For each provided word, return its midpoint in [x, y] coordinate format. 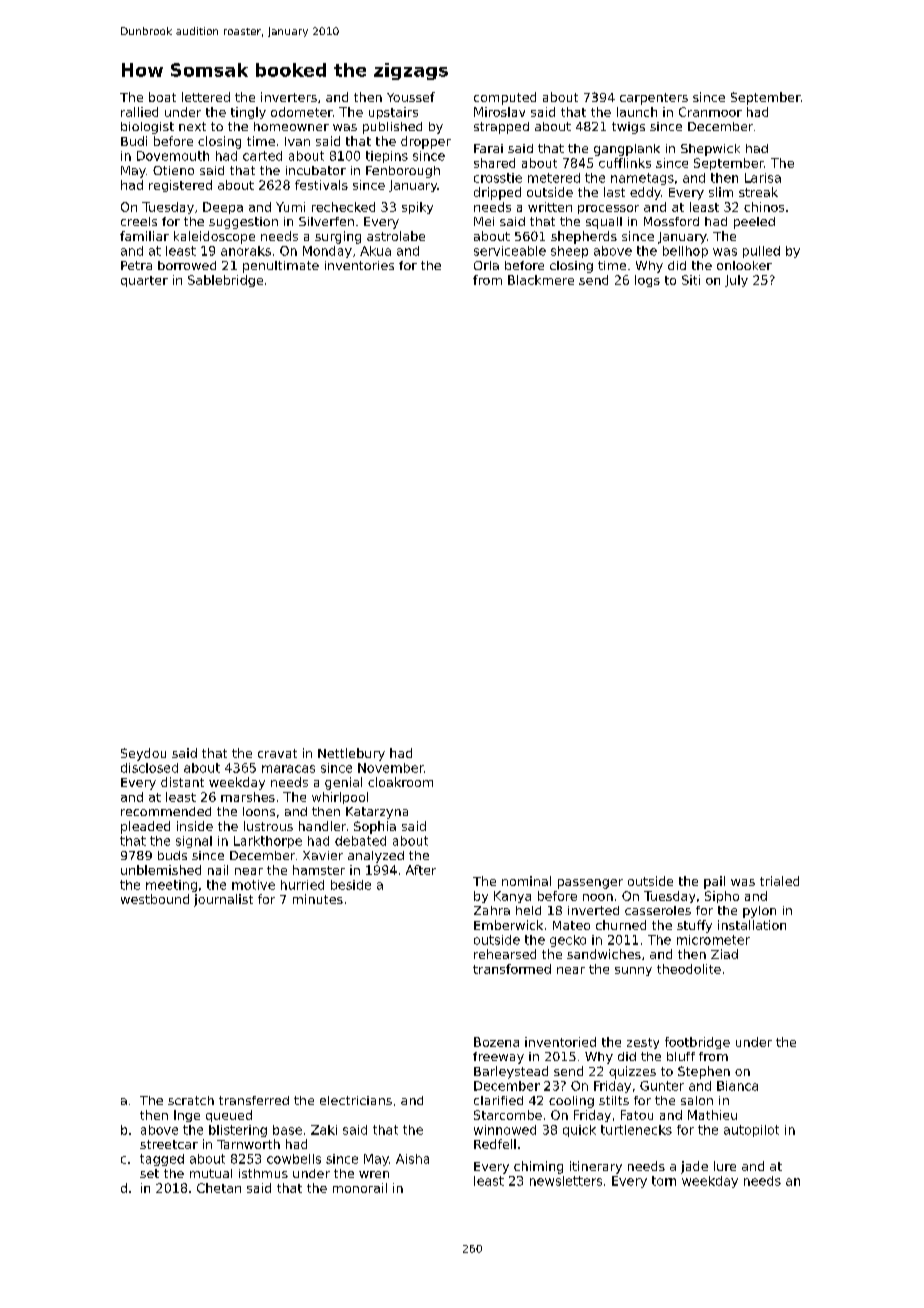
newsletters [566, 1181]
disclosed [149, 768]
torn [664, 1181]
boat [162, 97]
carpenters [654, 99]
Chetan [219, 1188]
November [391, 768]
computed [505, 98]
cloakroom [400, 782]
